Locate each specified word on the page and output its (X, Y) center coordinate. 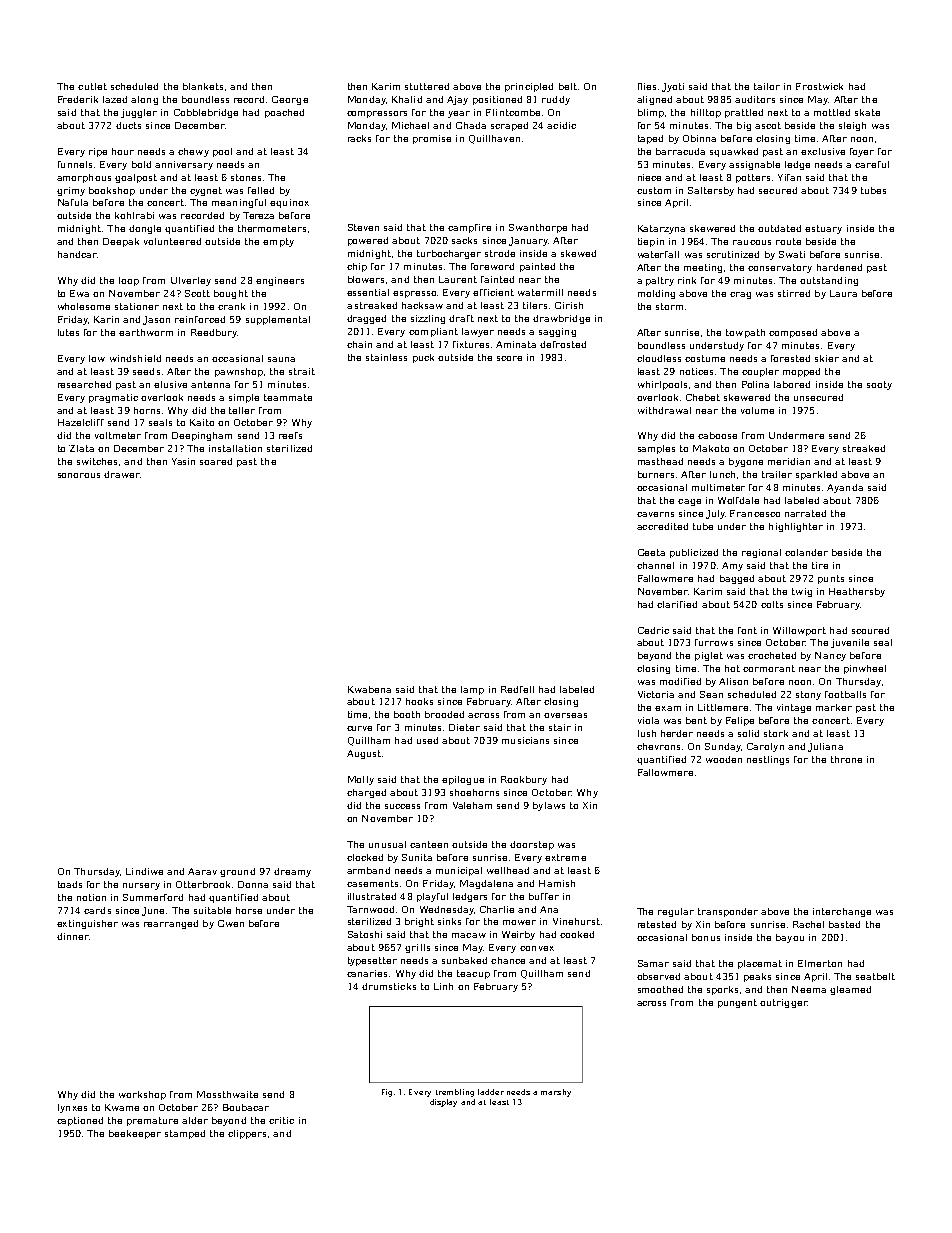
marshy (556, 1093)
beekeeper (135, 1134)
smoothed (660, 989)
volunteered (172, 241)
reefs (290, 435)
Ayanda (845, 488)
